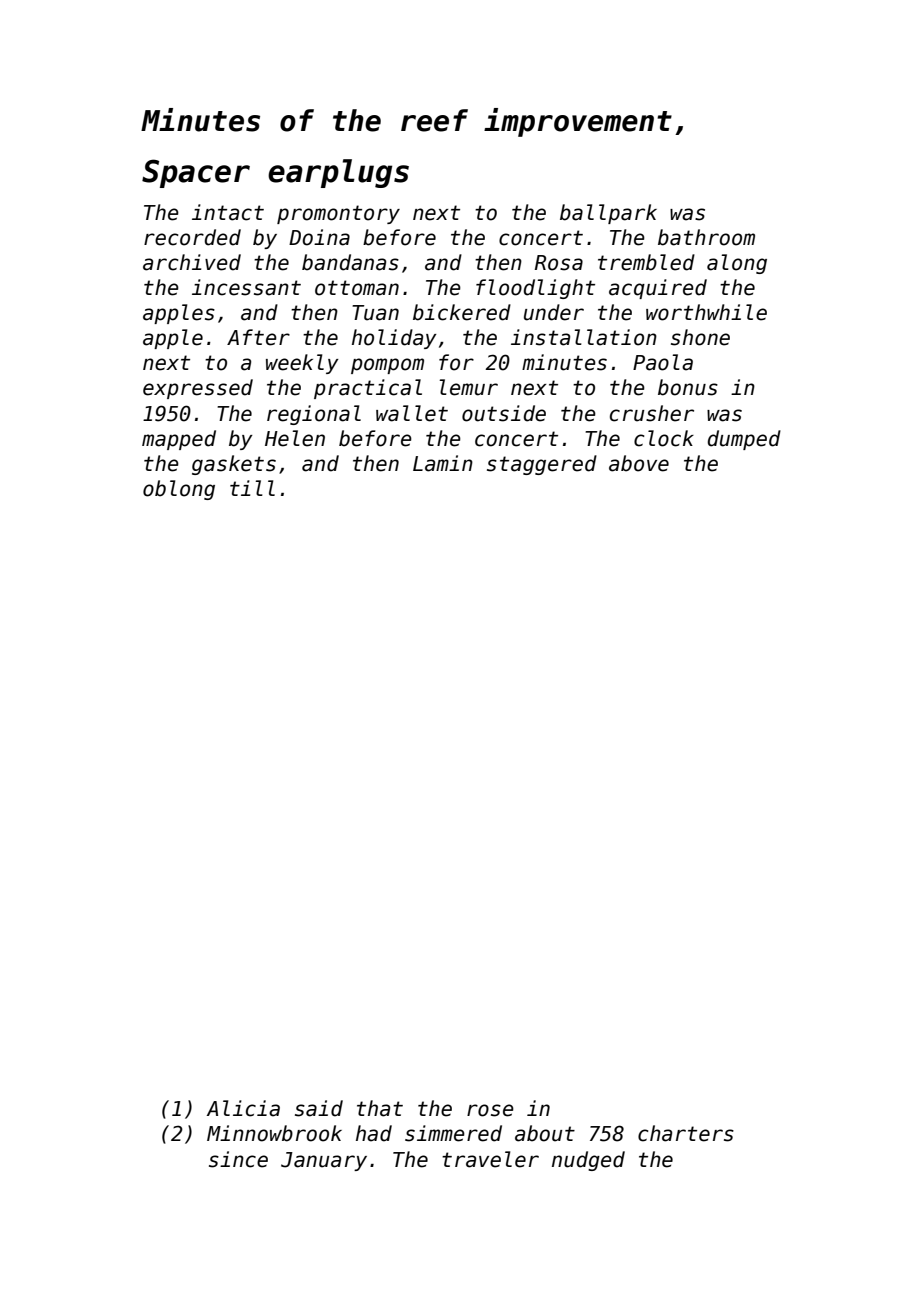 This page has height=1311, width=924. I want to click on above, so click(639, 463).
